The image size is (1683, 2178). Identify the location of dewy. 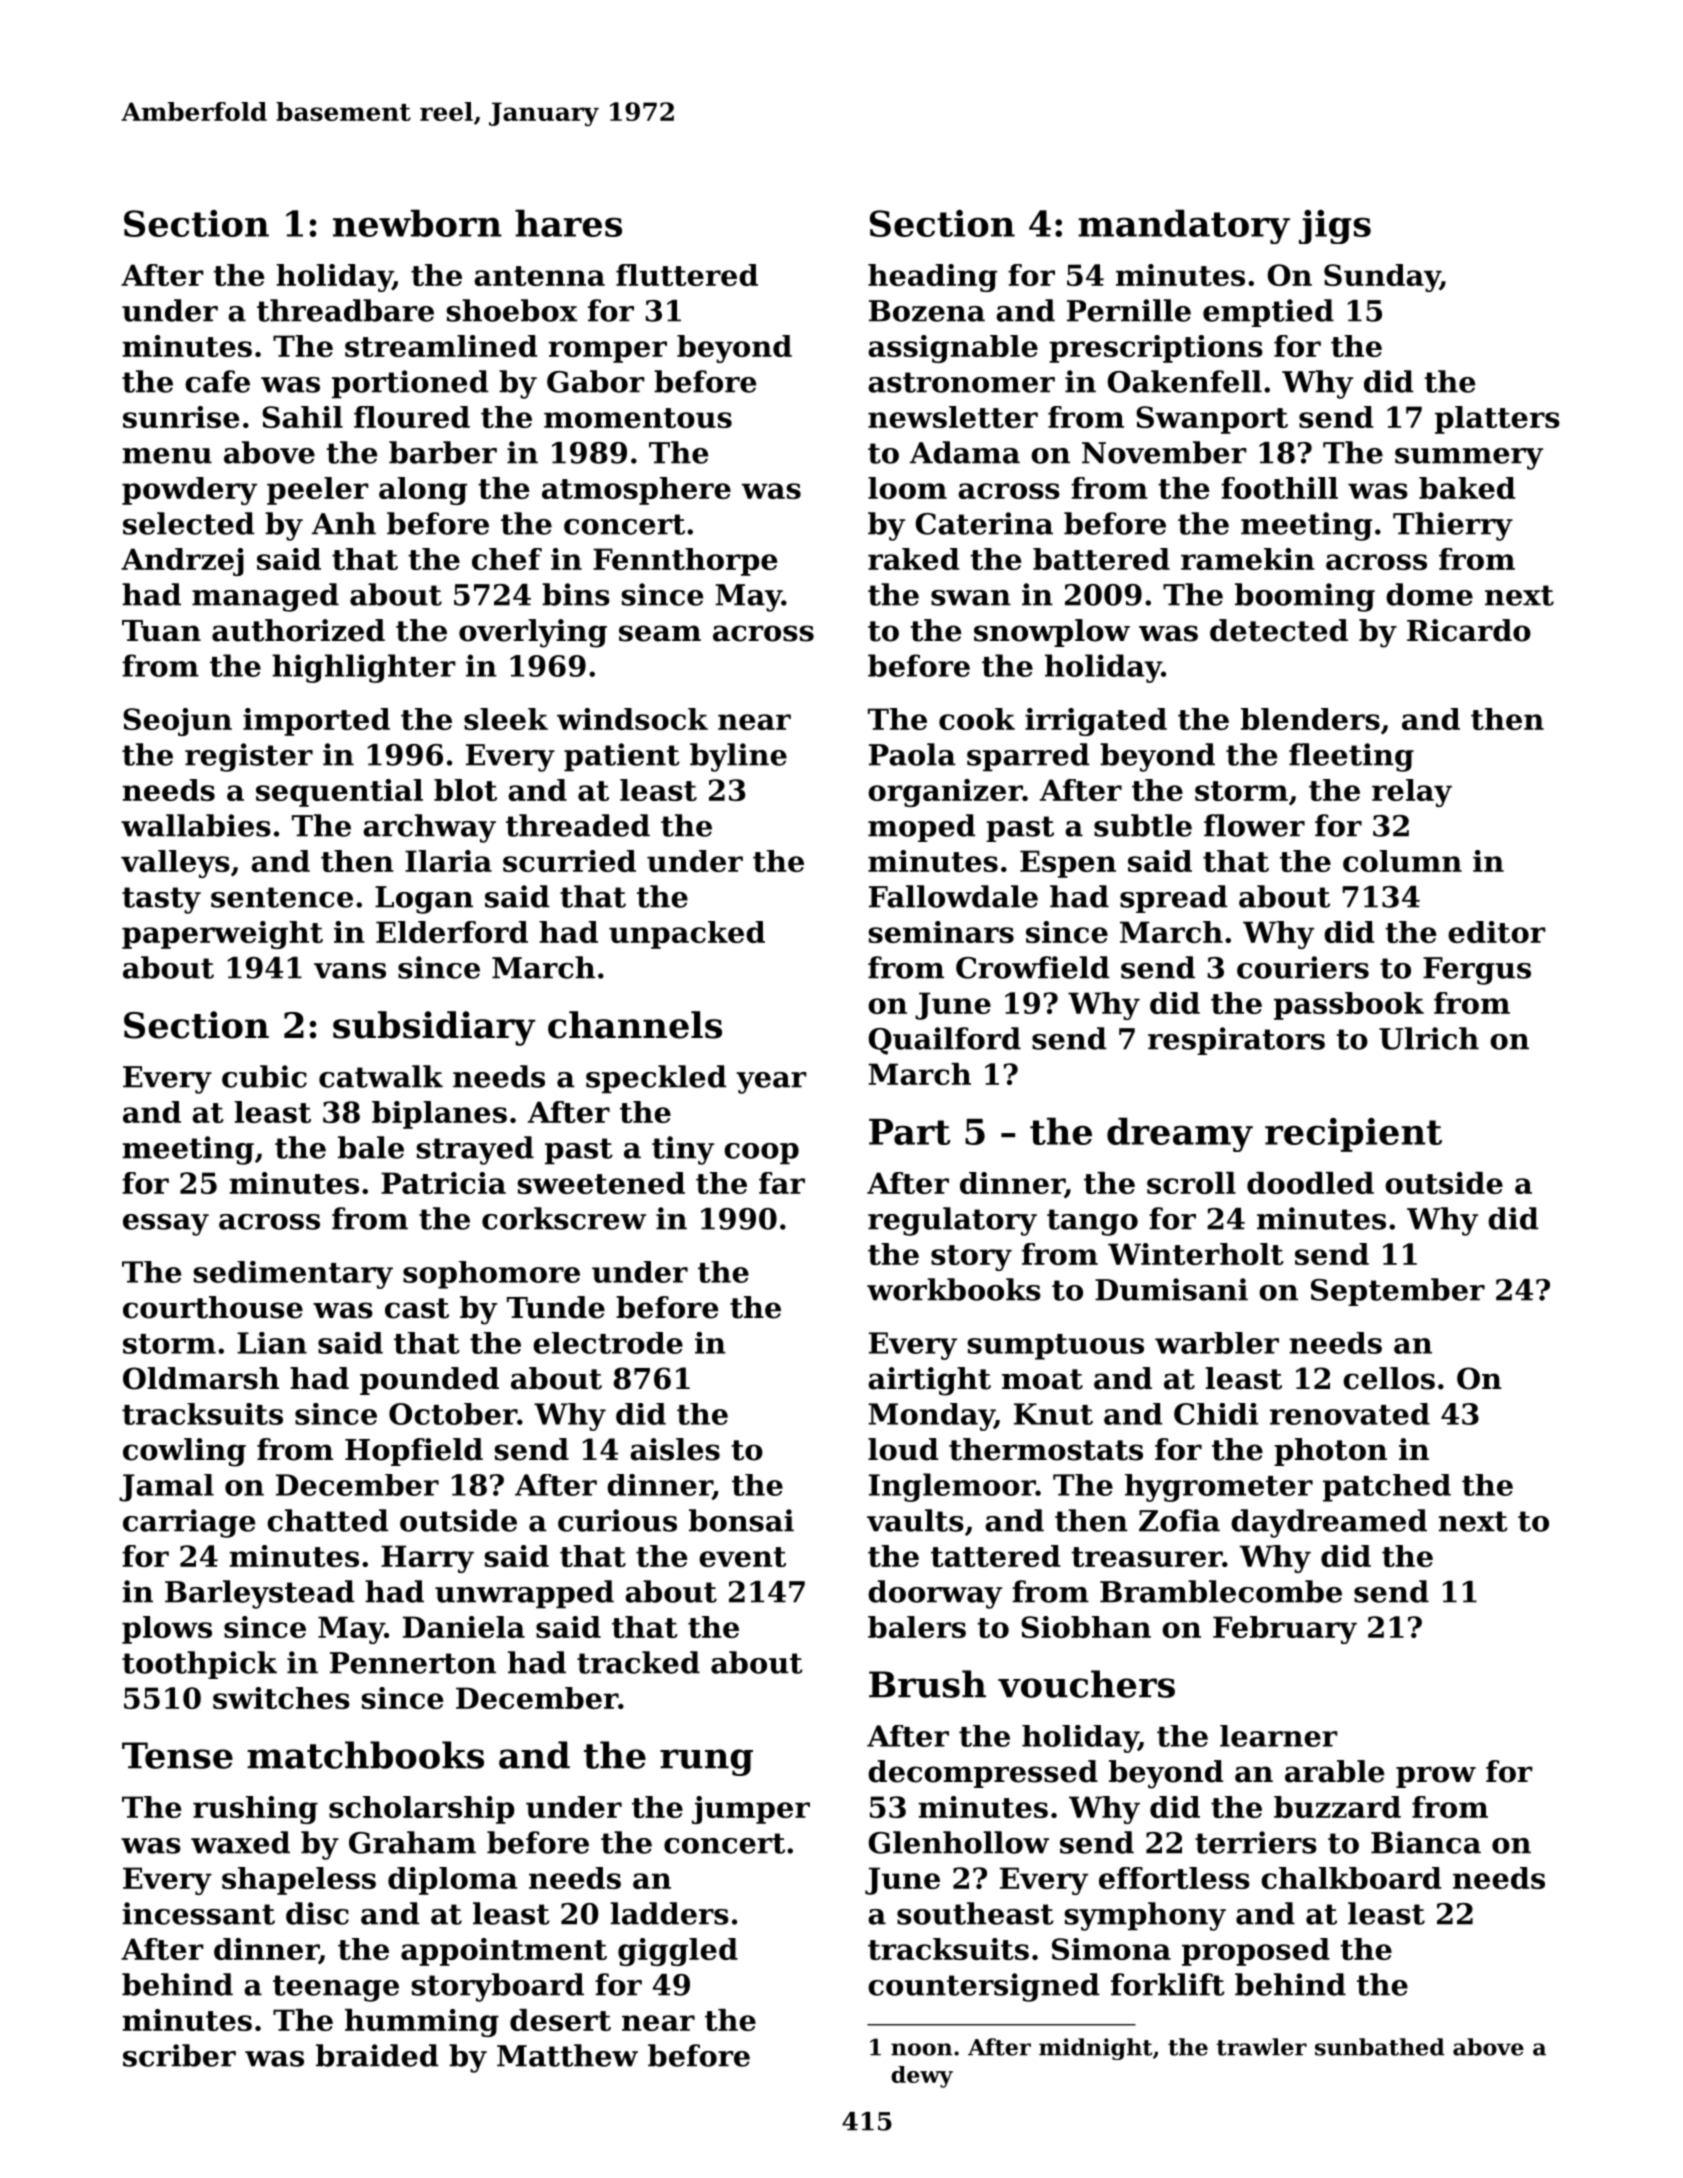
(922, 2077).
